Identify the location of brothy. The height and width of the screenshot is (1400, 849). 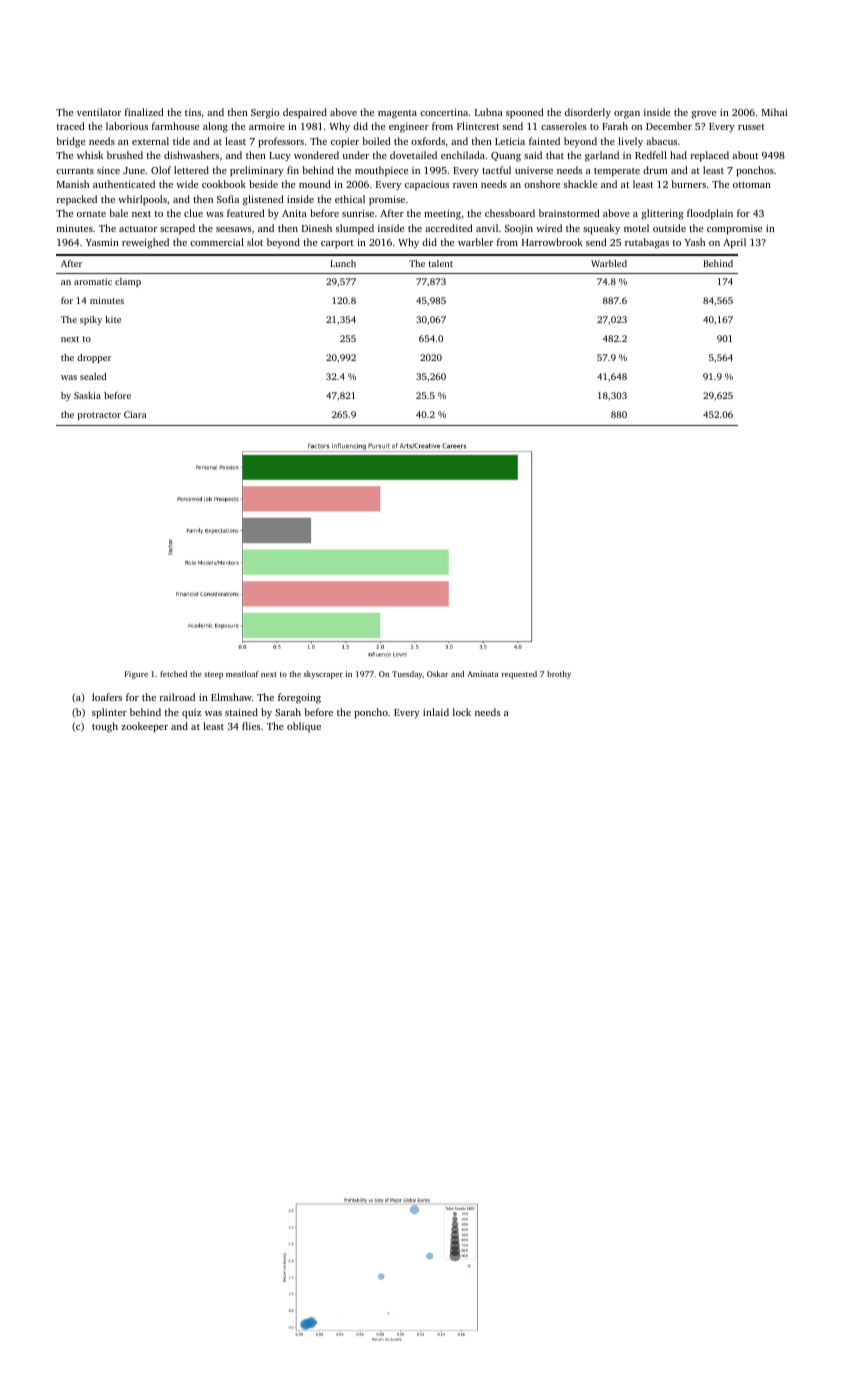
(559, 675).
